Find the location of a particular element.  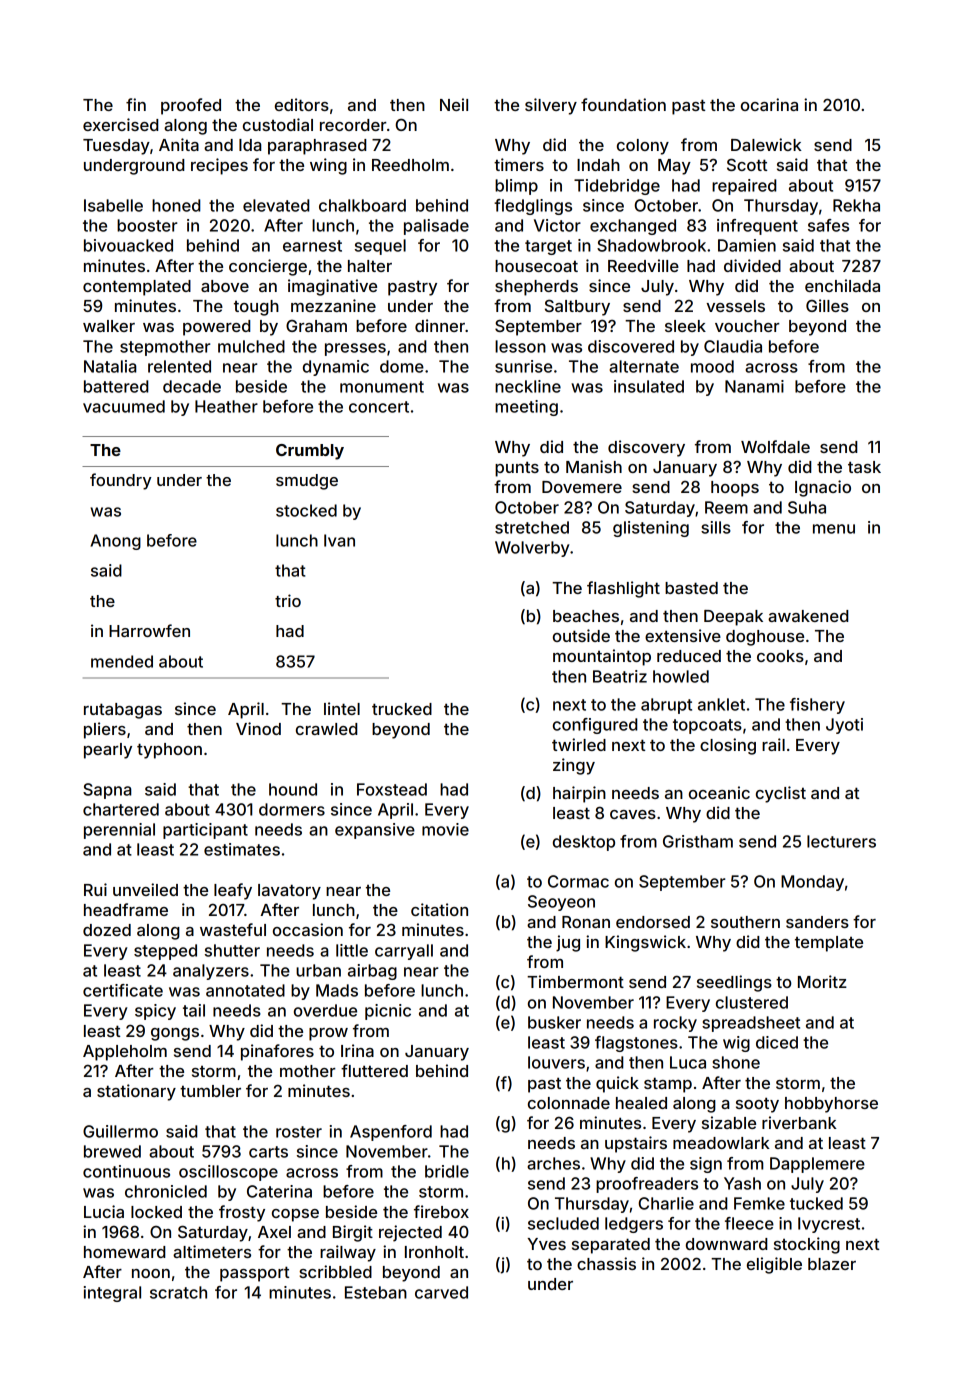

fin is located at coordinates (136, 104).
